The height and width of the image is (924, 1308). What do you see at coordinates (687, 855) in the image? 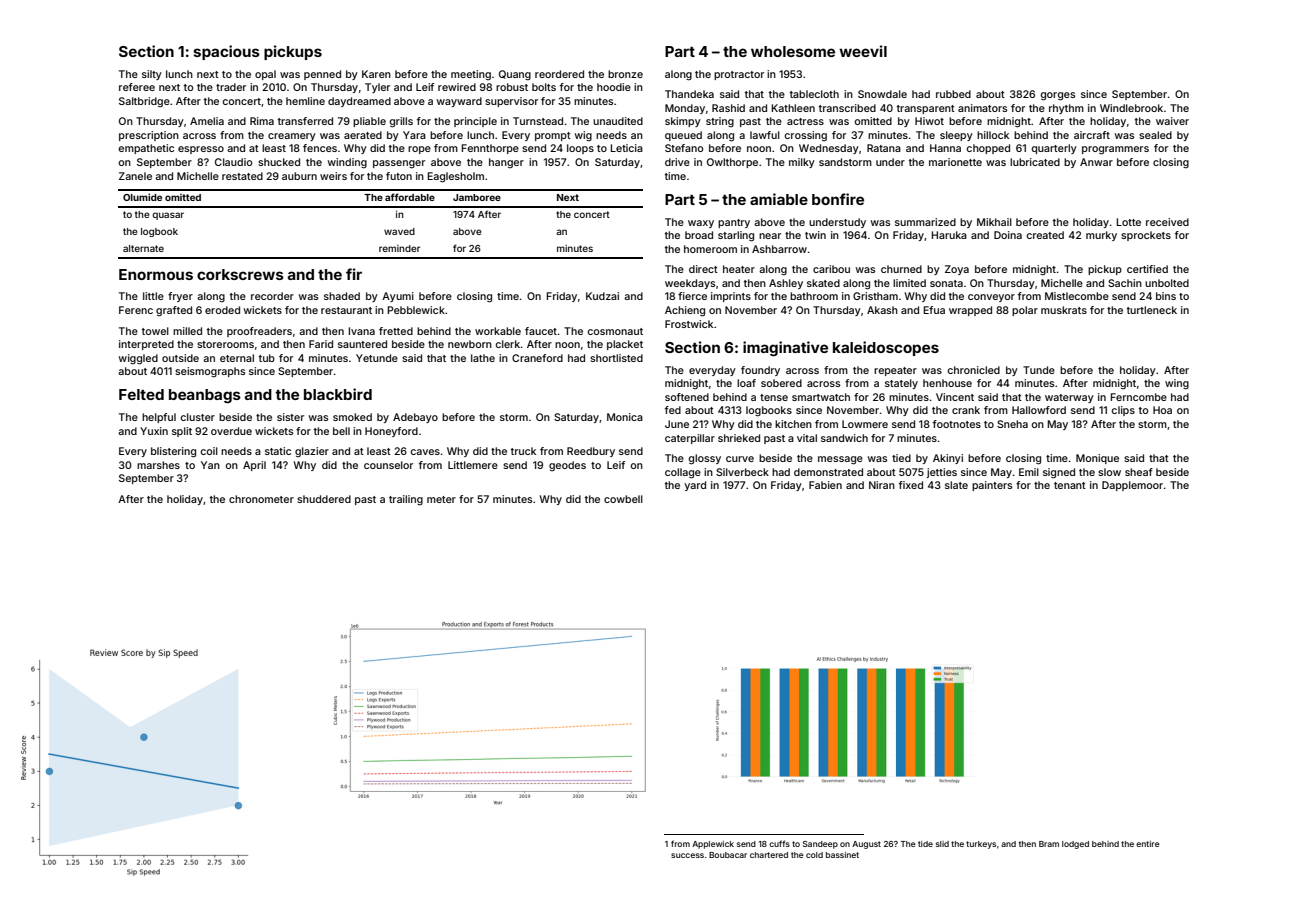
I see `success` at bounding box center [687, 855].
